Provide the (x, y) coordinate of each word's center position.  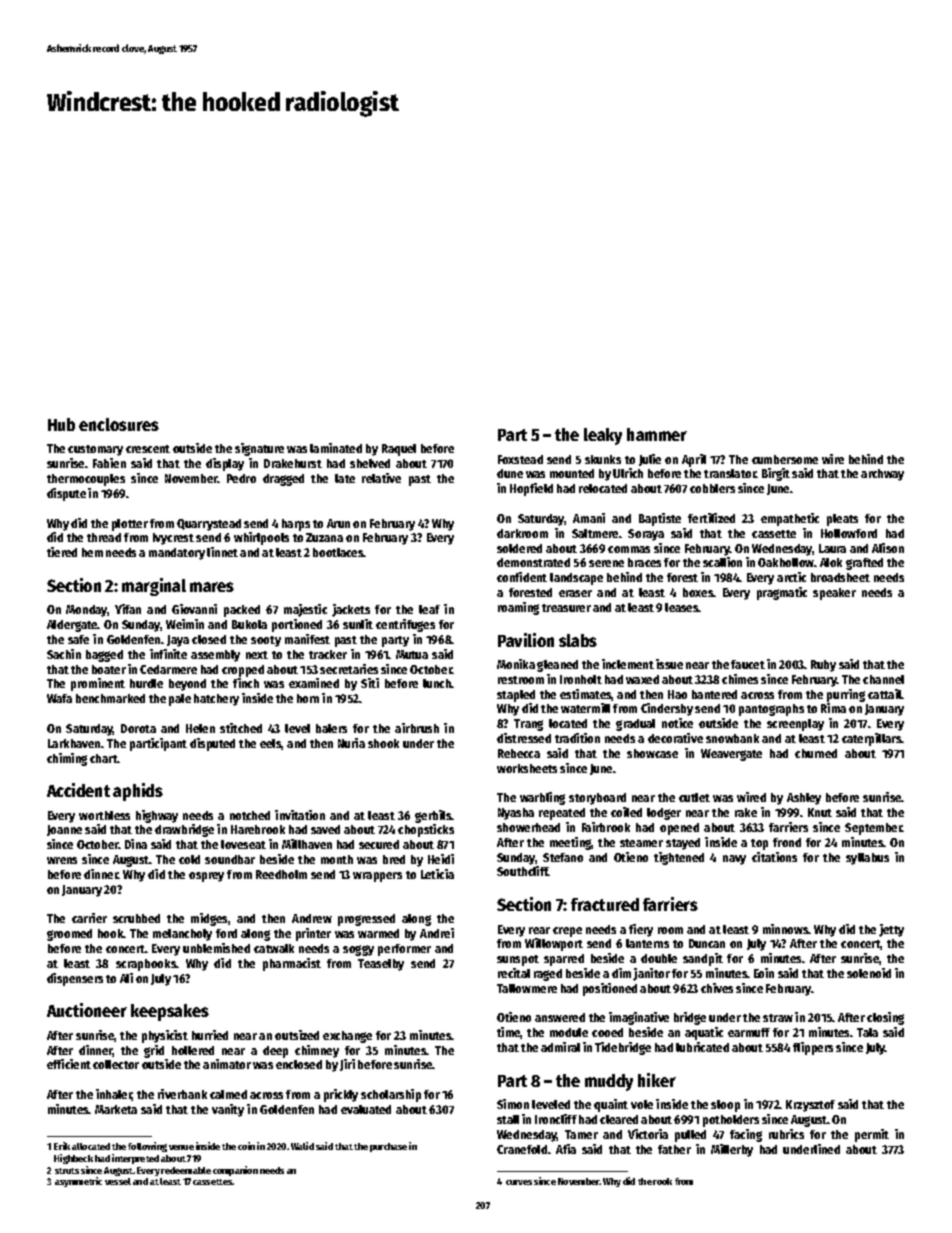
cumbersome (785, 459)
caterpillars (872, 739)
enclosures (119, 424)
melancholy (182, 935)
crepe (567, 932)
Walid (302, 1146)
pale (180, 700)
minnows (786, 929)
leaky (603, 436)
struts (67, 1171)
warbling (542, 798)
